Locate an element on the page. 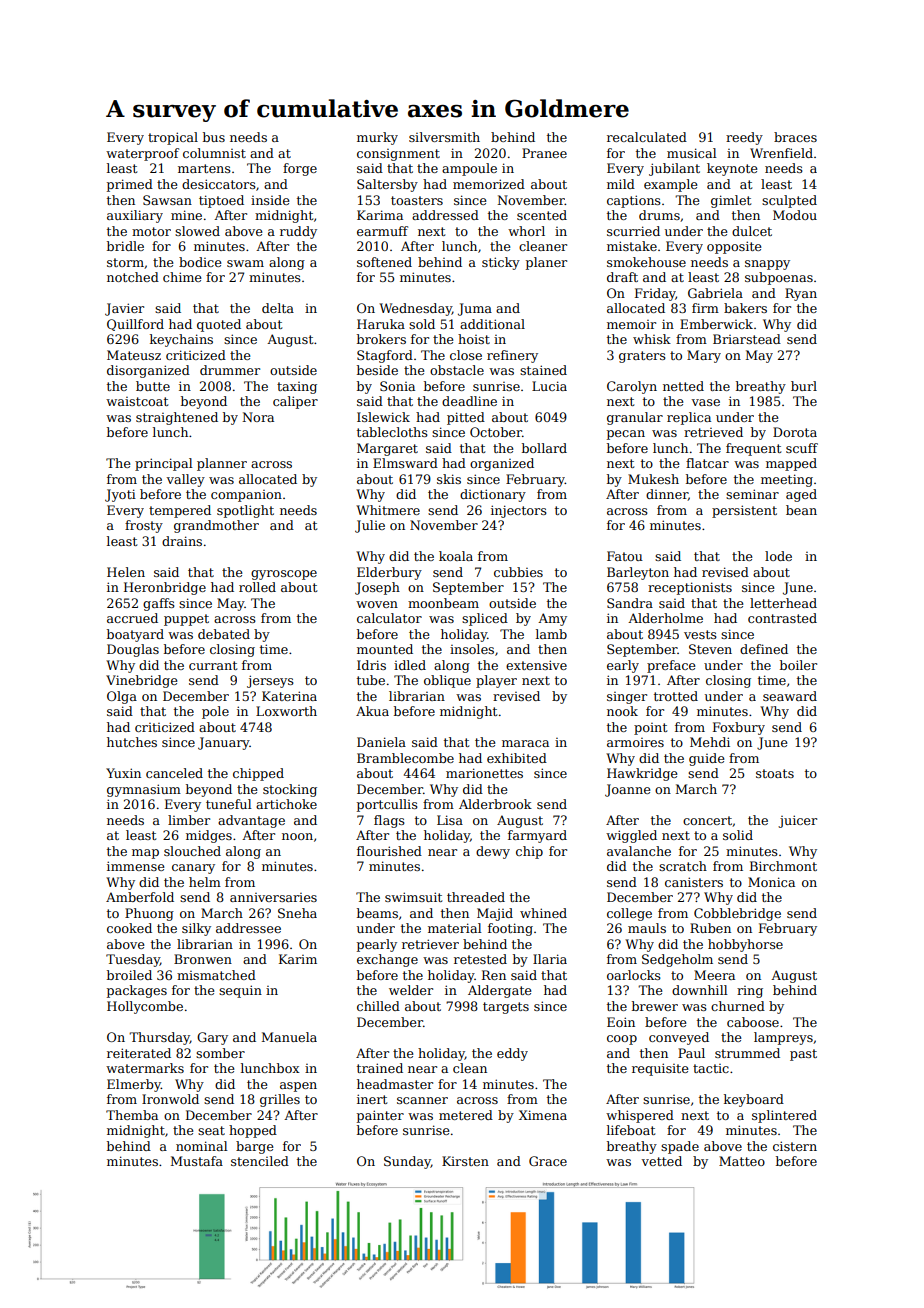 This image has width=924, height=1308. Pranee is located at coordinates (544, 153).
